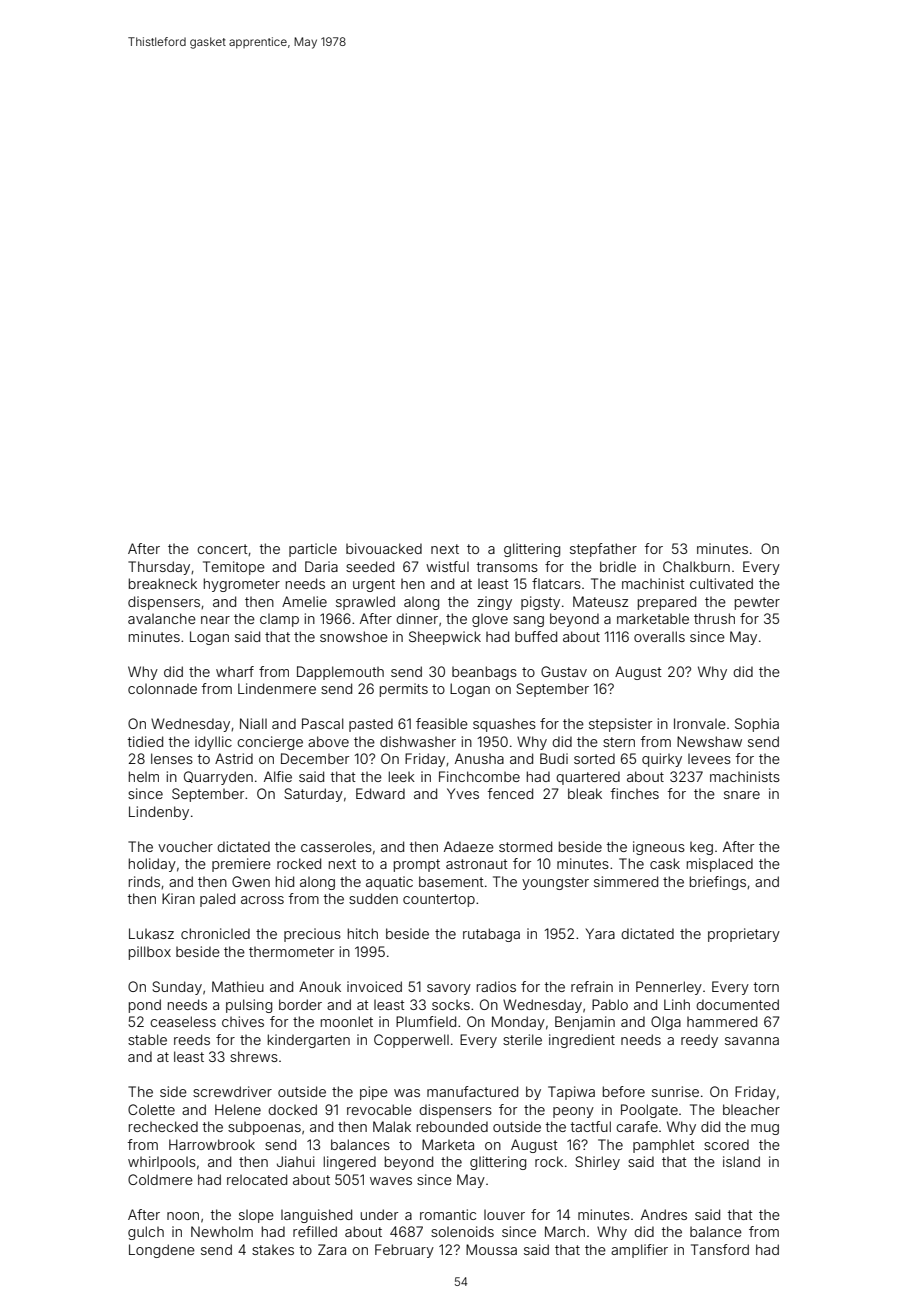  I want to click on wistful, so click(447, 566).
